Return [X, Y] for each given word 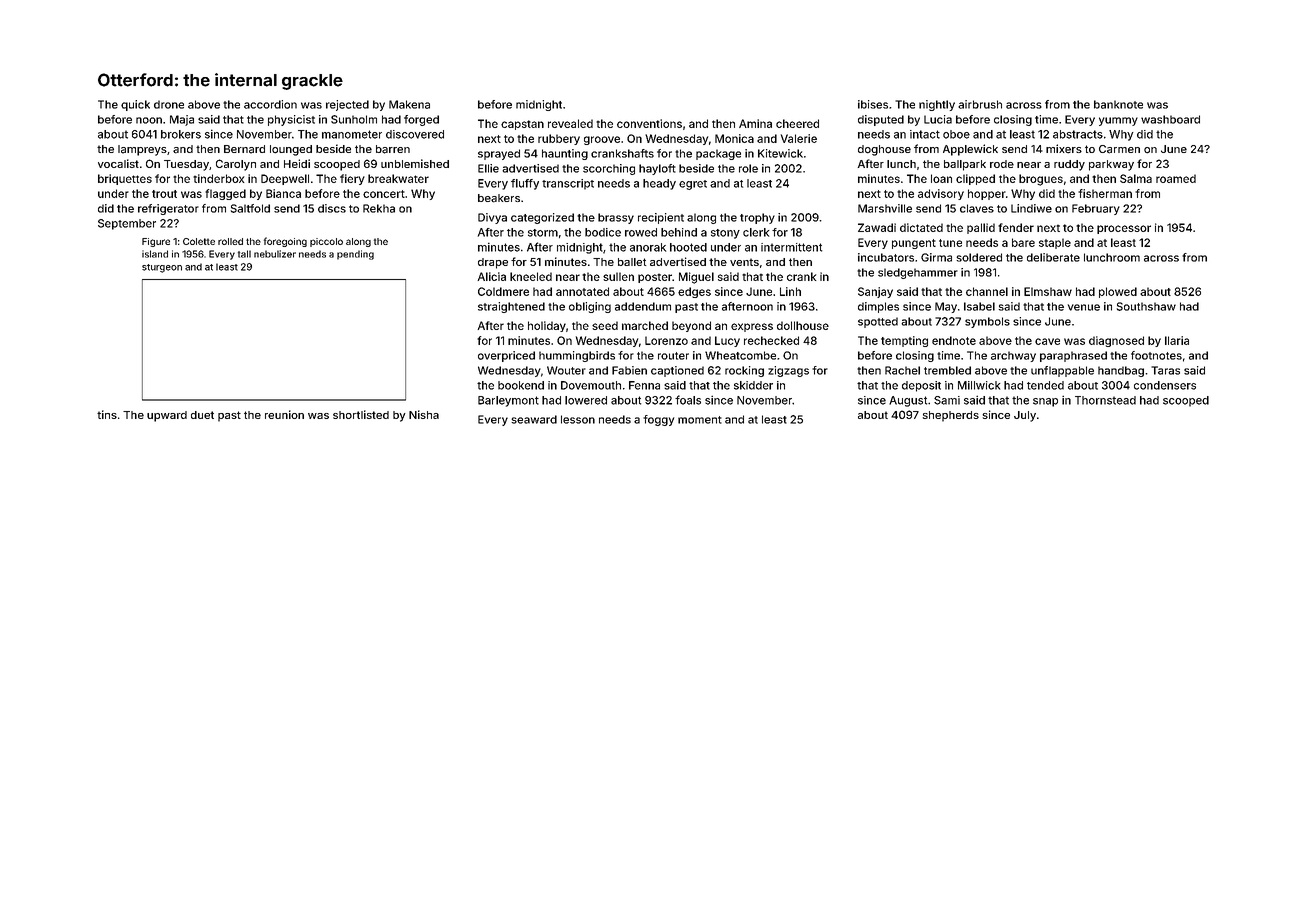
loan [941, 178]
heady [659, 184]
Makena [409, 104]
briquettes [125, 179]
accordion [270, 104]
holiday [547, 326]
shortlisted [361, 414]
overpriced [506, 356]
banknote [1118, 104]
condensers [1165, 385]
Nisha [424, 414]
